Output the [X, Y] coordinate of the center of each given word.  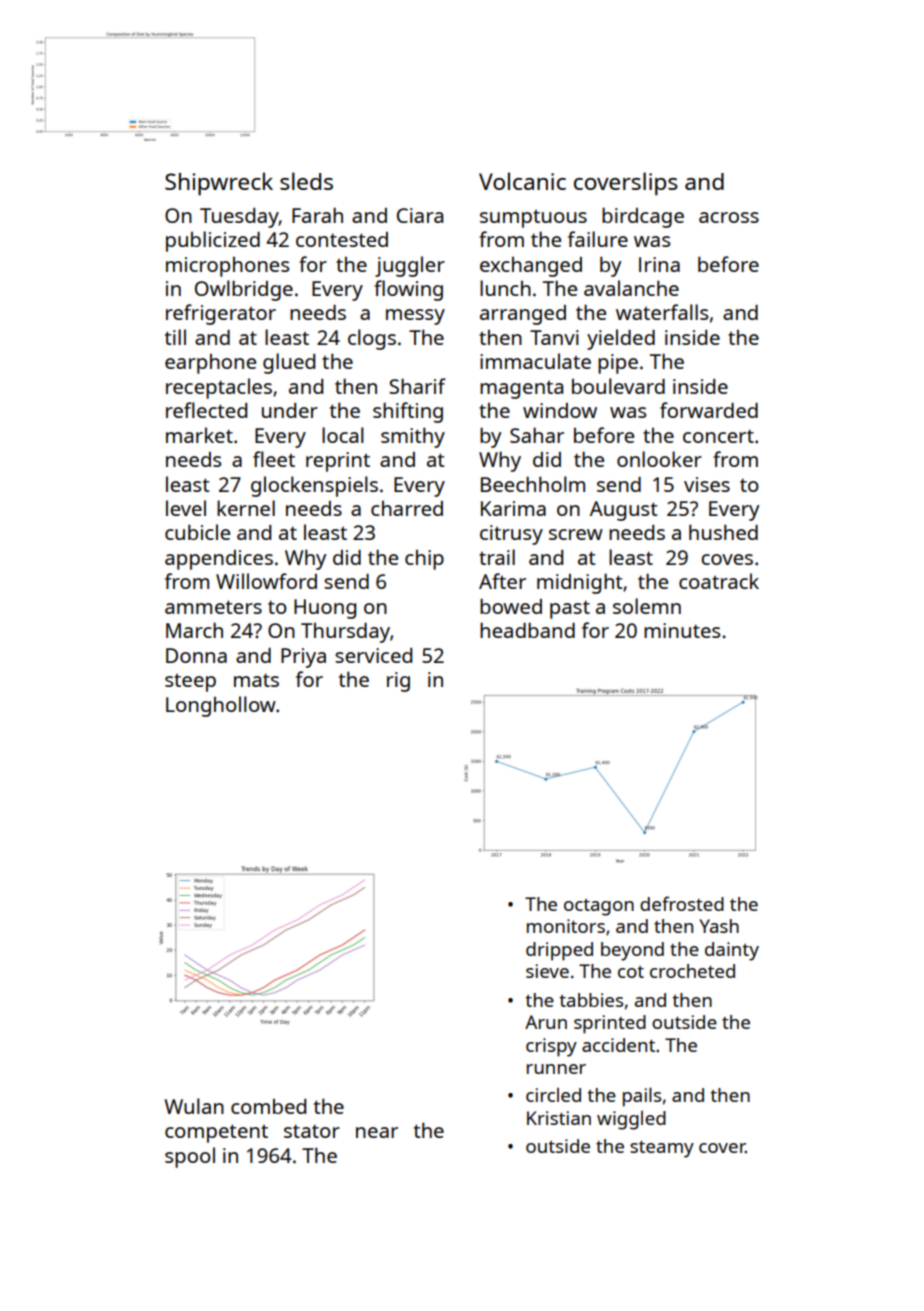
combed [268, 1106]
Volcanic [522, 181]
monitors [566, 926]
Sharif [417, 386]
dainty [732, 951]
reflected [206, 410]
